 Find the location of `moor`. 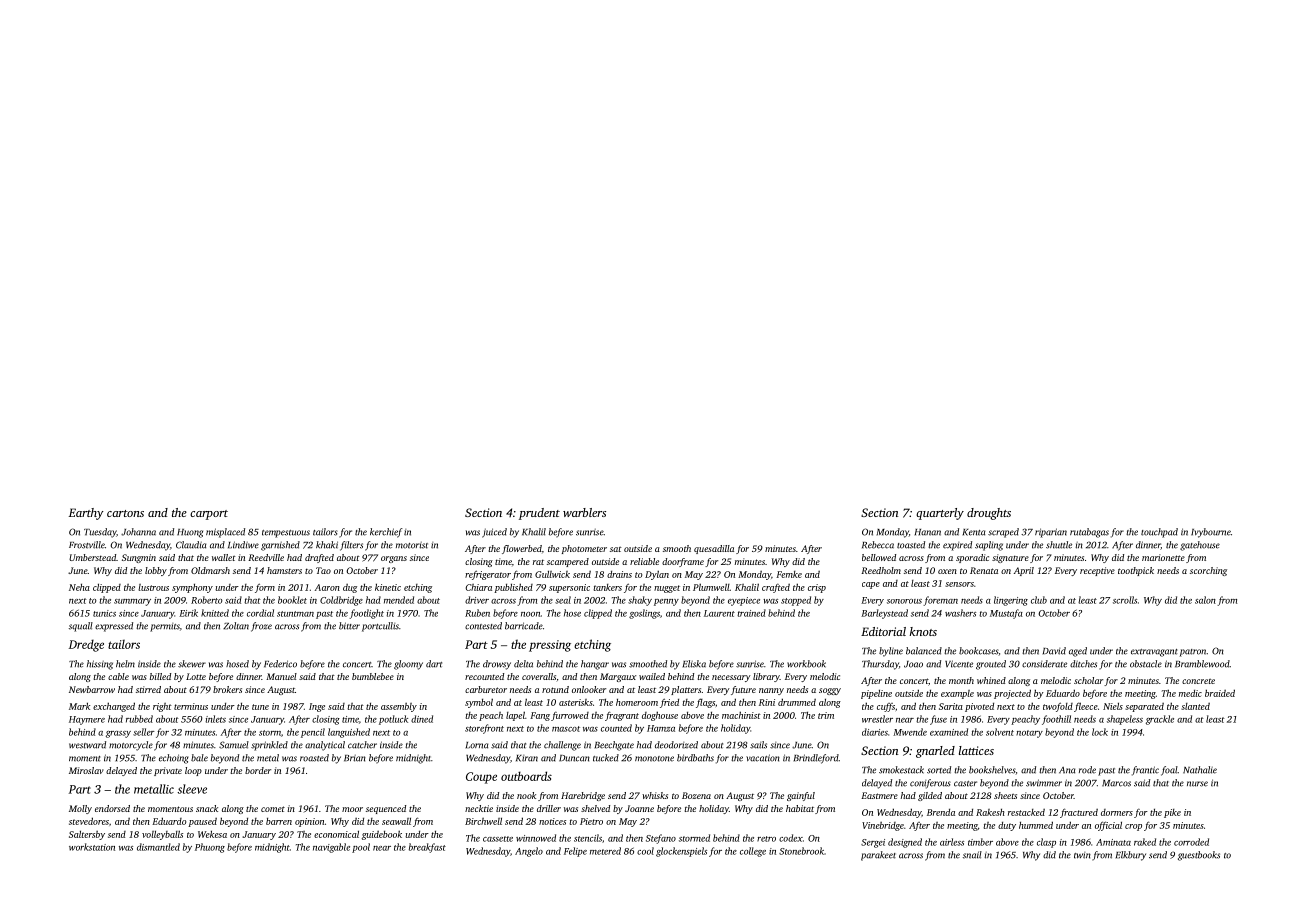

moor is located at coordinates (352, 809).
